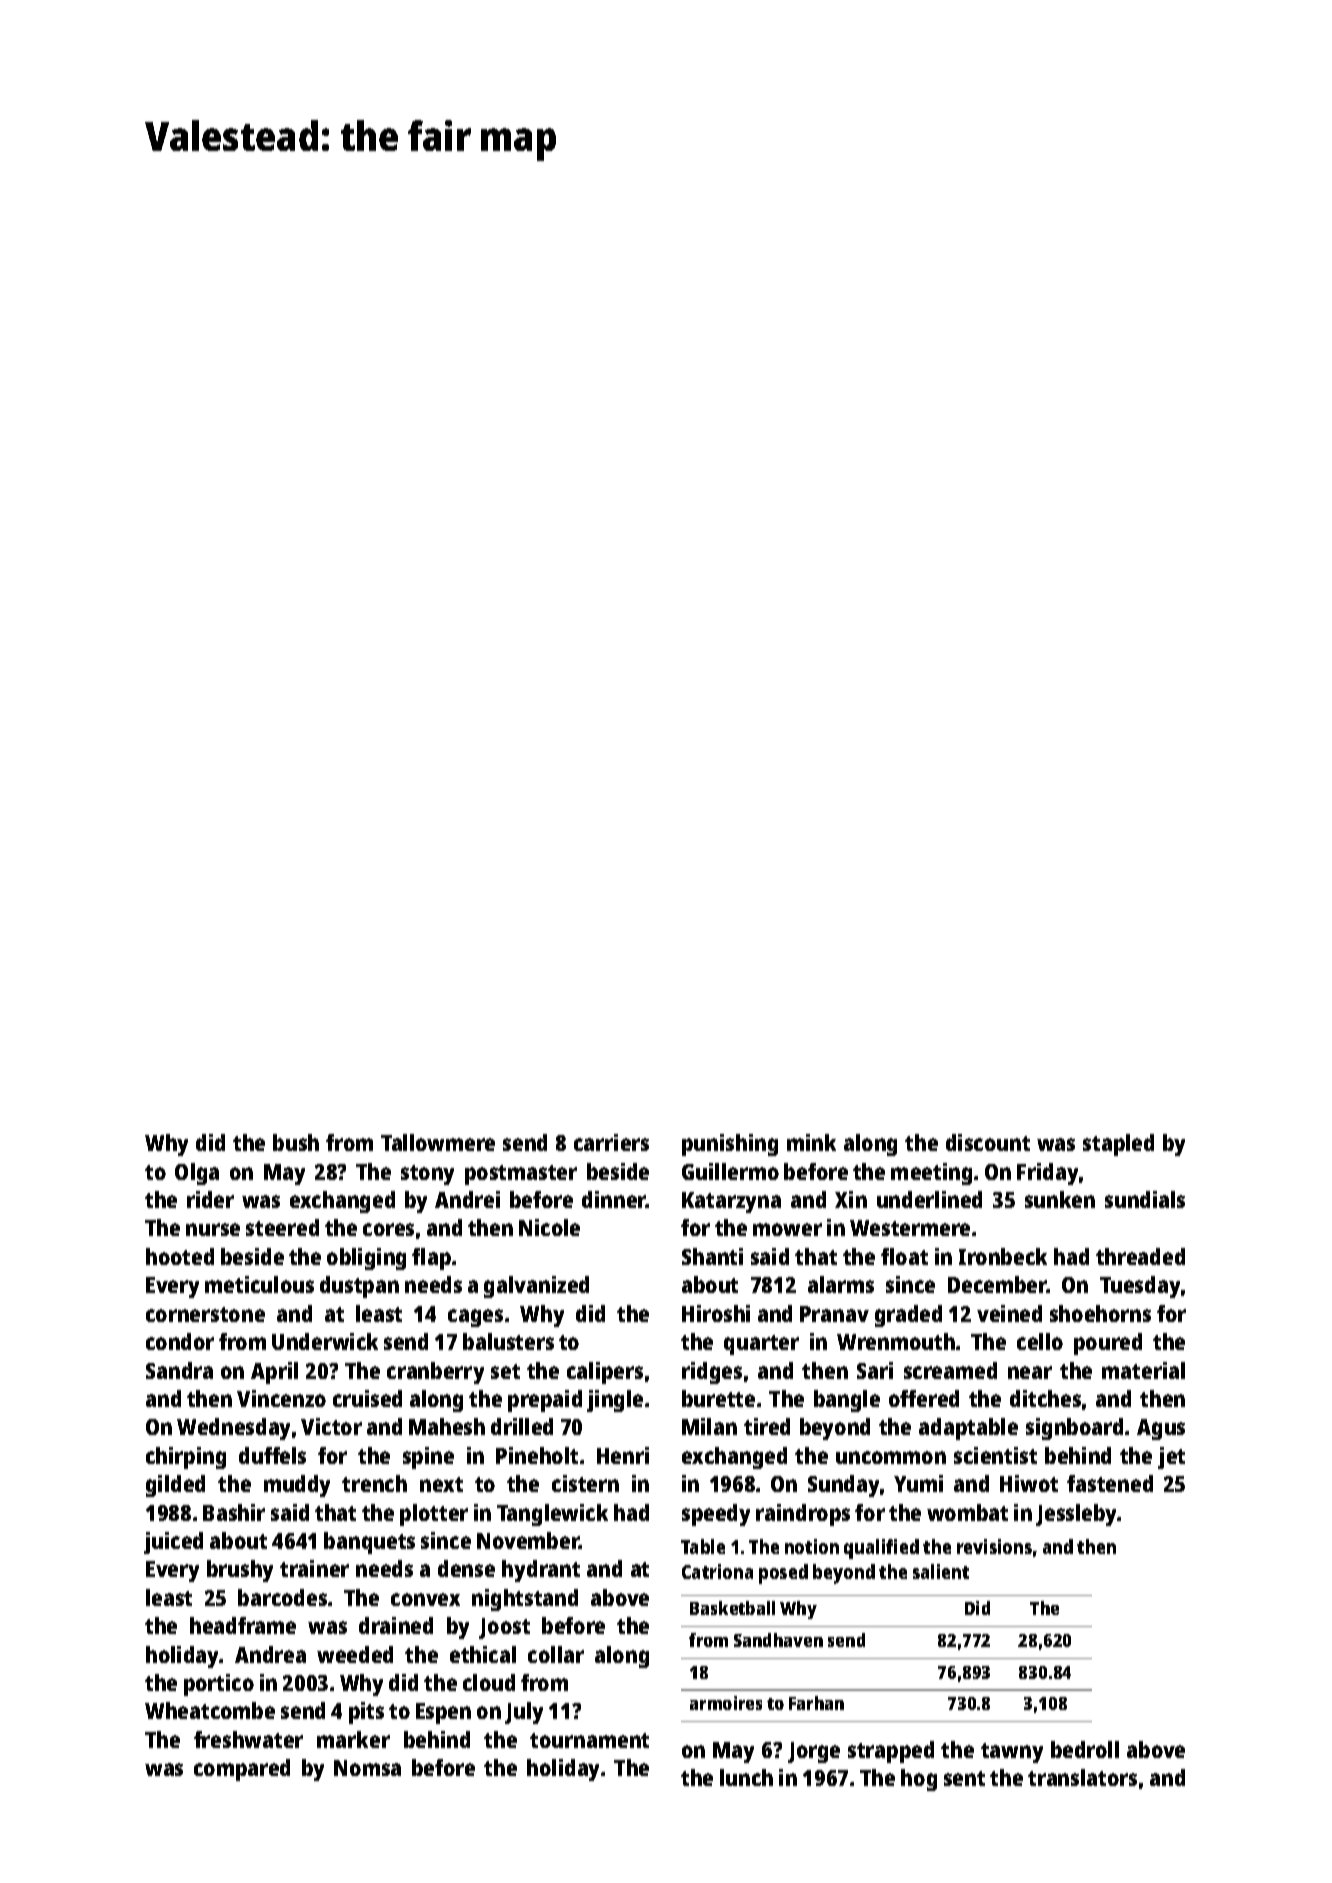 This page has height=1883, width=1332. Describe the element at coordinates (1118, 1145) in the page. I see `stapled` at that location.
